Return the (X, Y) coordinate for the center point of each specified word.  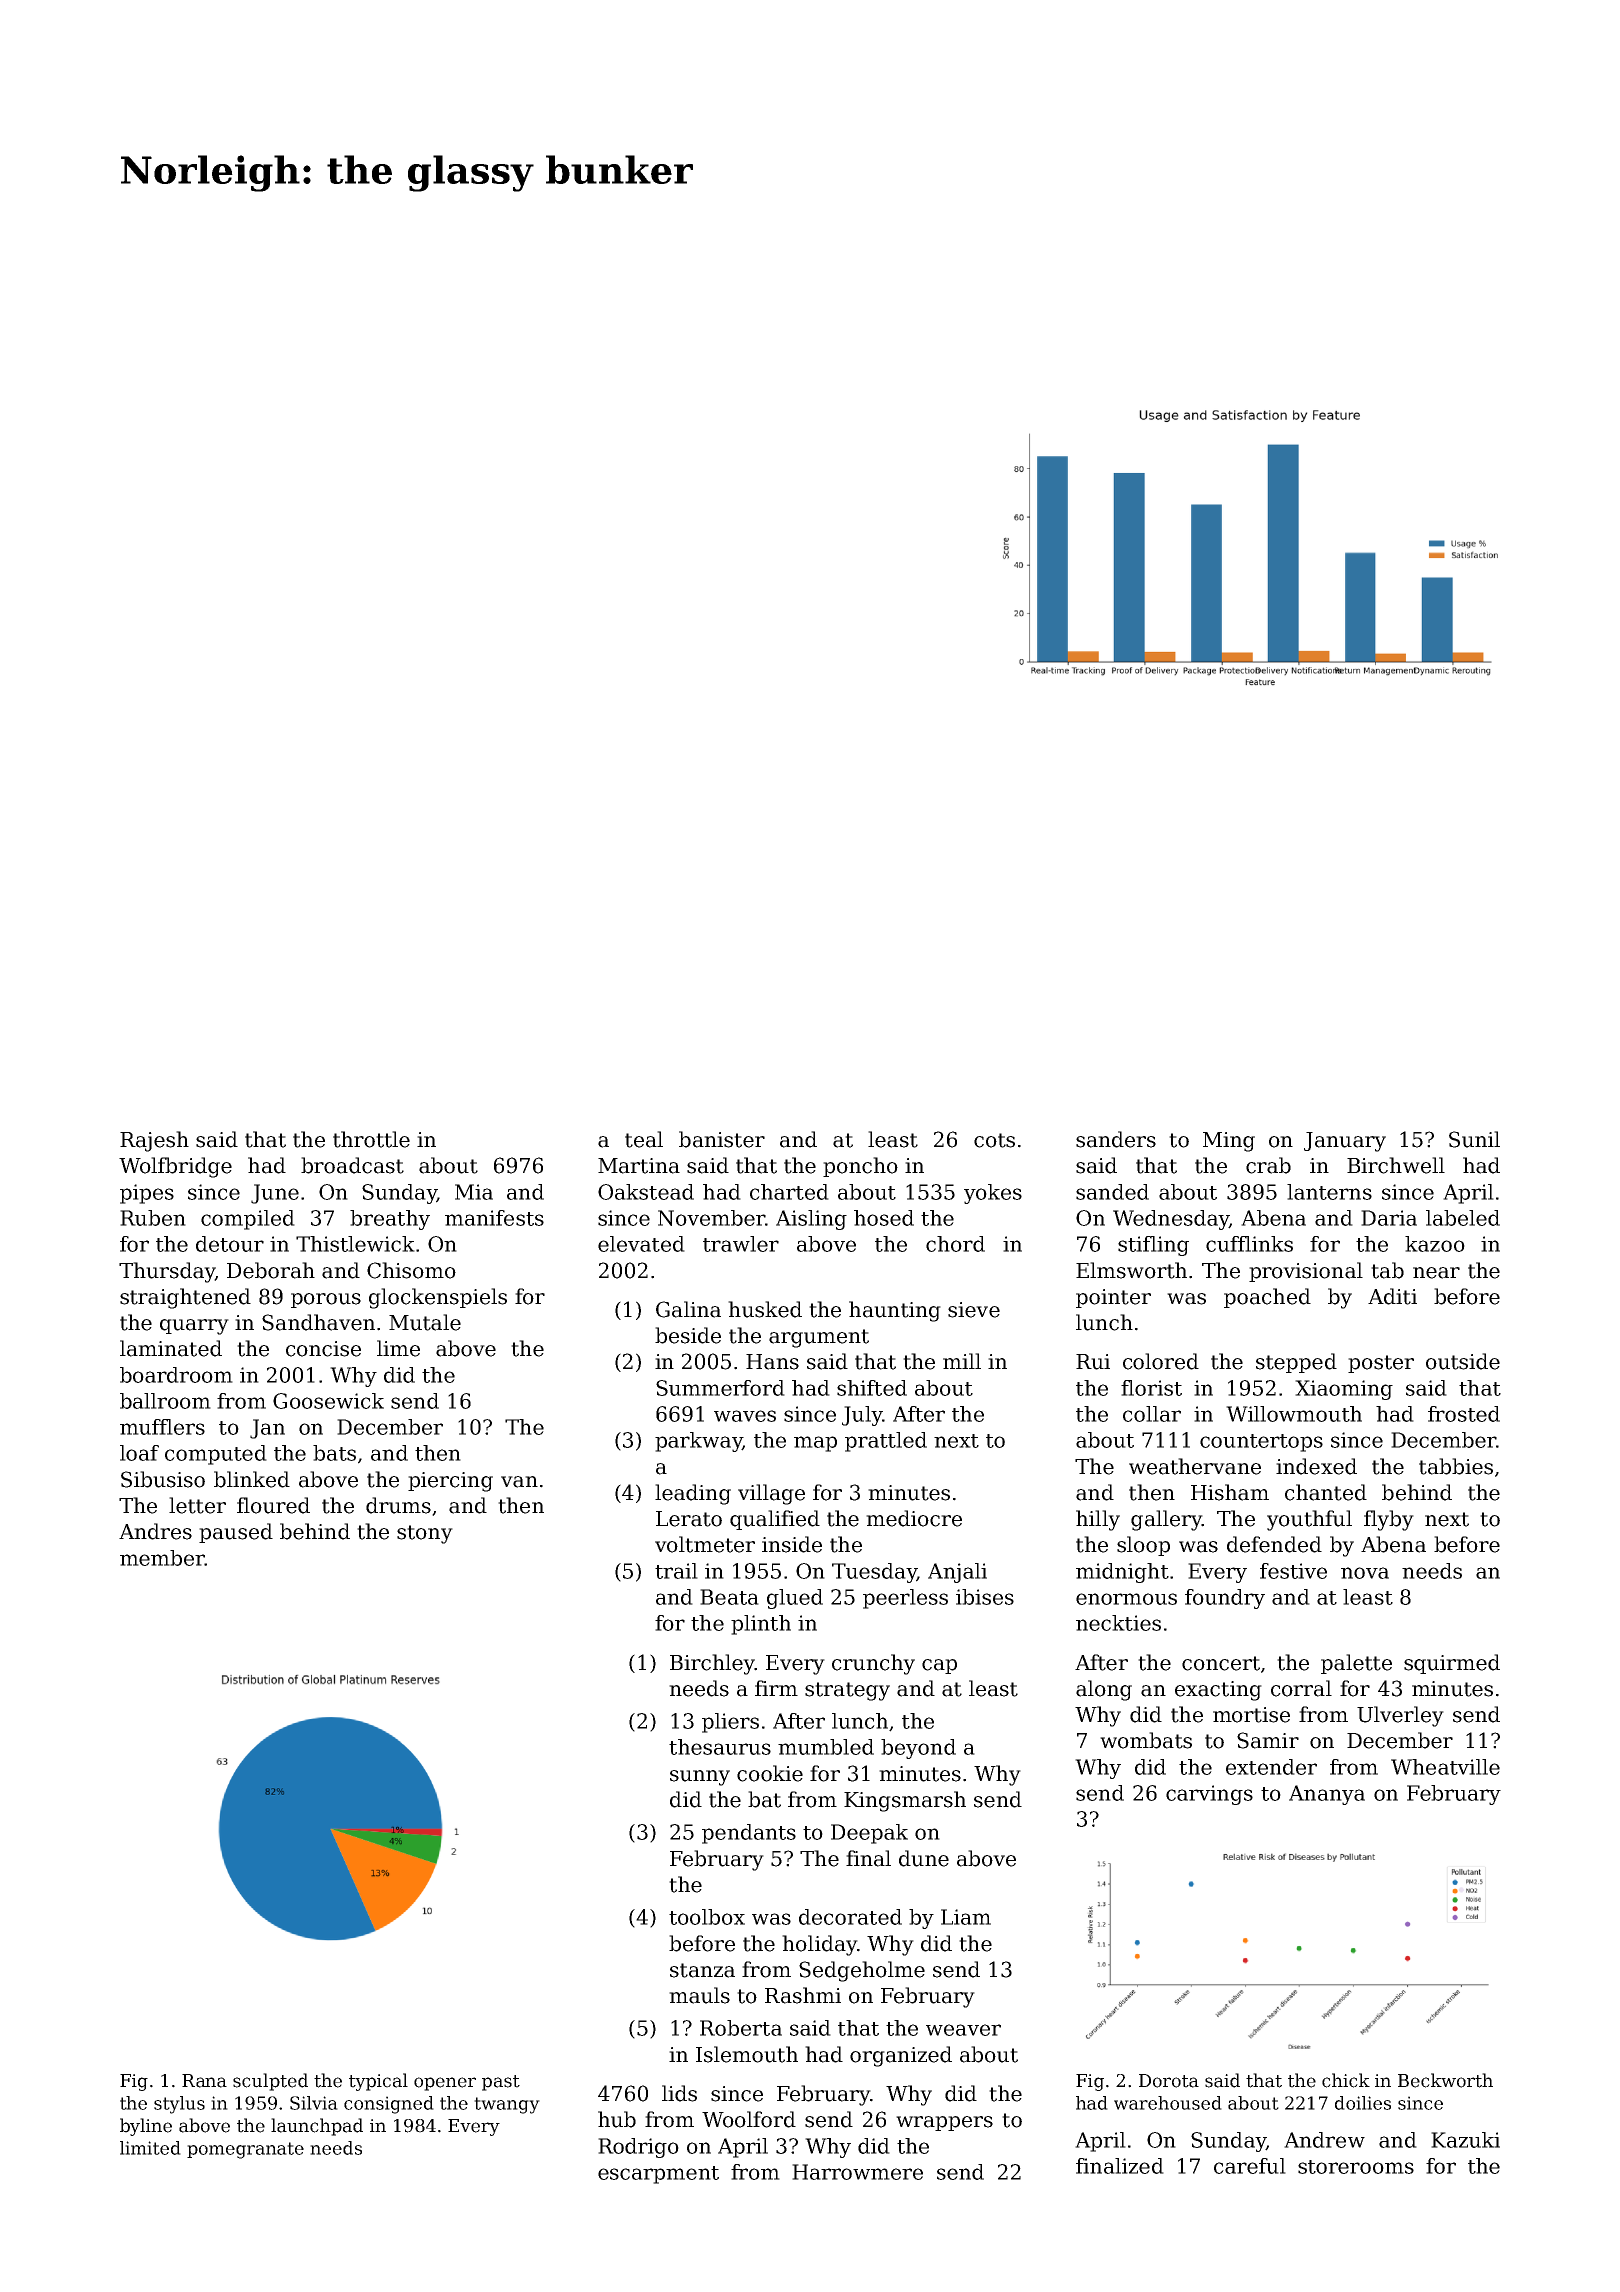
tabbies (1456, 1466)
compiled (248, 1220)
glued (795, 1599)
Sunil (1474, 1139)
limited (150, 2148)
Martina (639, 1166)
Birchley (712, 1664)
